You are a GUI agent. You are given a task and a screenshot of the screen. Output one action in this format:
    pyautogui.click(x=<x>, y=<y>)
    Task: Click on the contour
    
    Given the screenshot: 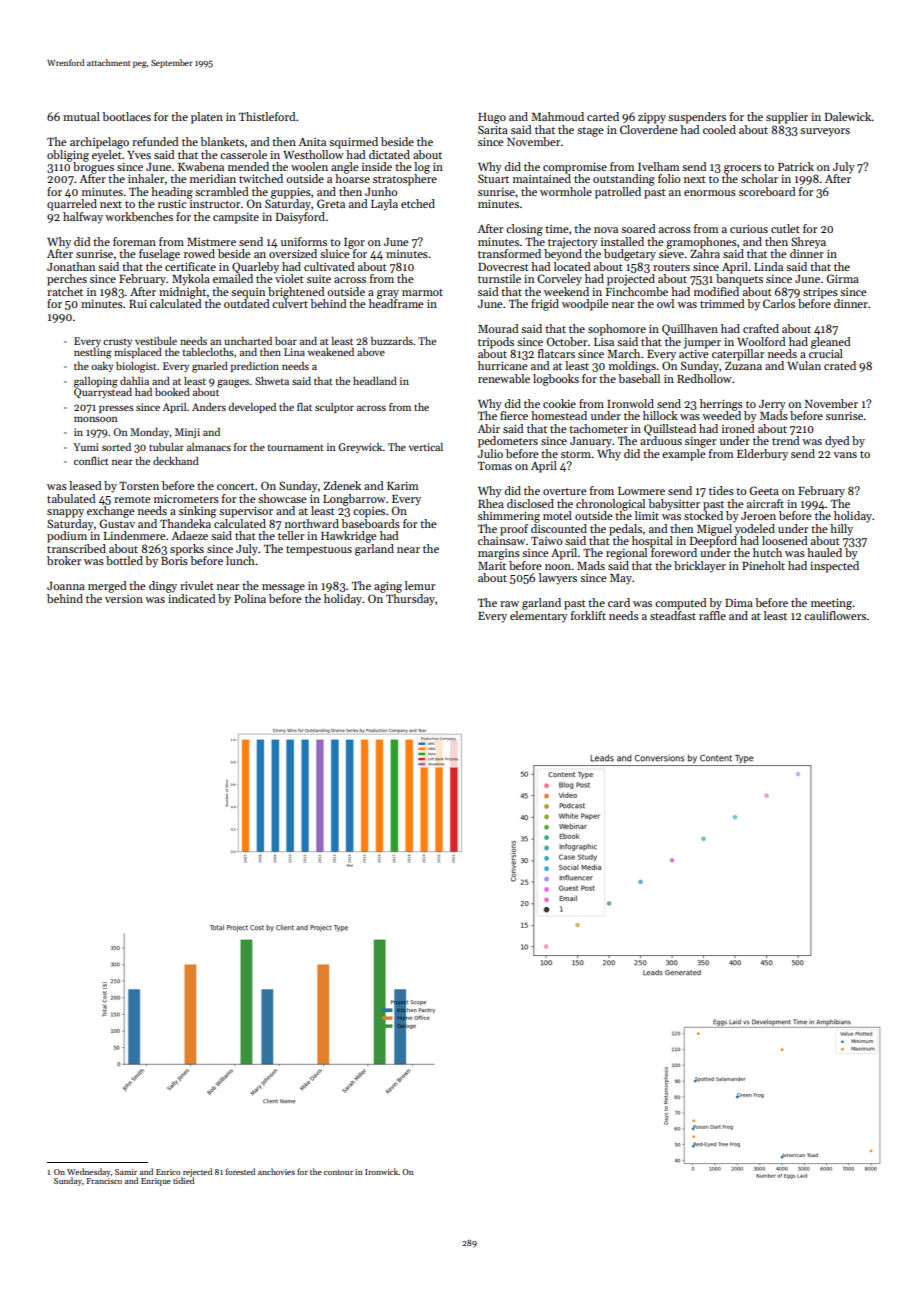 What is the action you would take?
    pyautogui.click(x=338, y=1172)
